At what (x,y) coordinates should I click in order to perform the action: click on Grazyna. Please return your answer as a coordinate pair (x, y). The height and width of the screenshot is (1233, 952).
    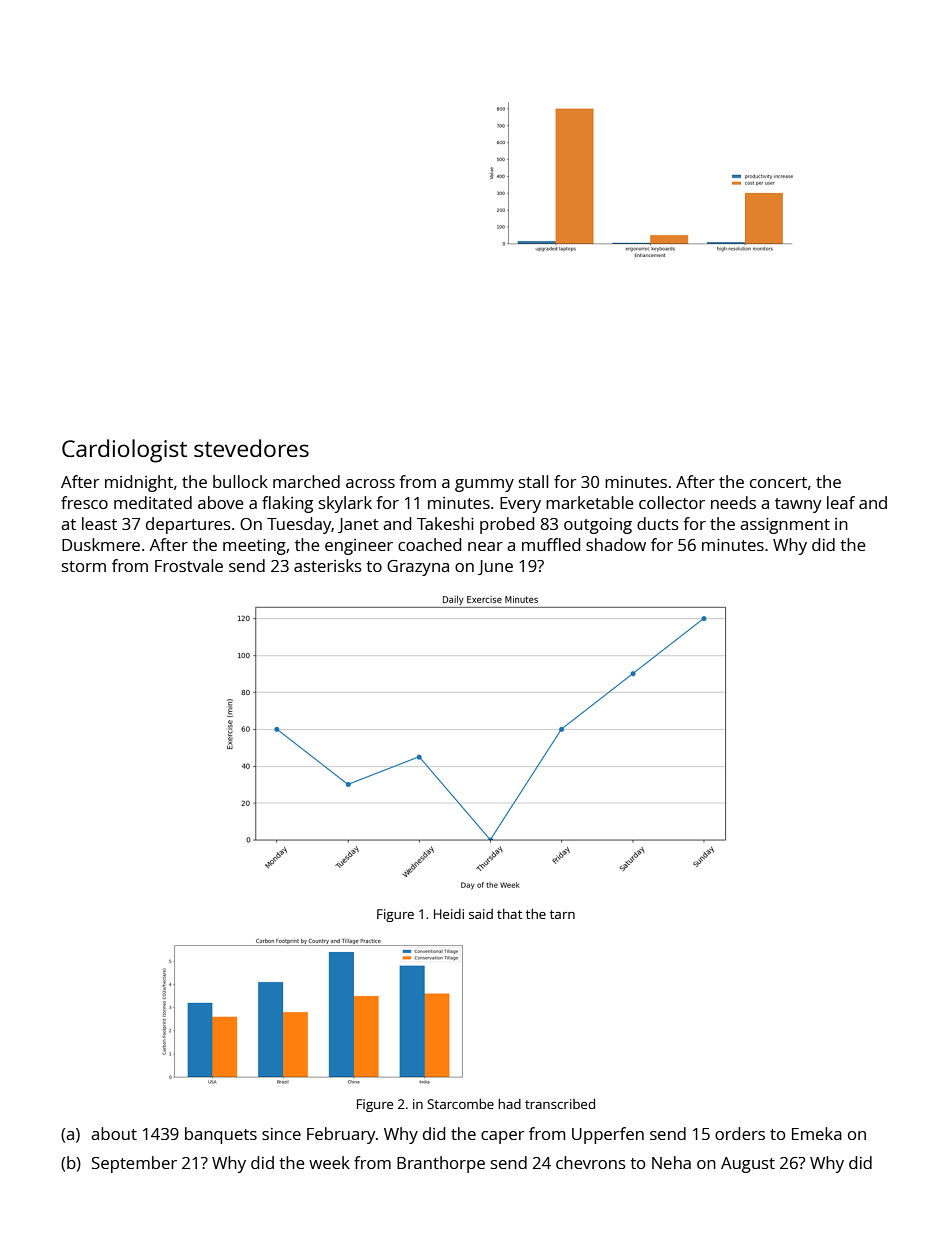
    Looking at the image, I should click on (418, 568).
